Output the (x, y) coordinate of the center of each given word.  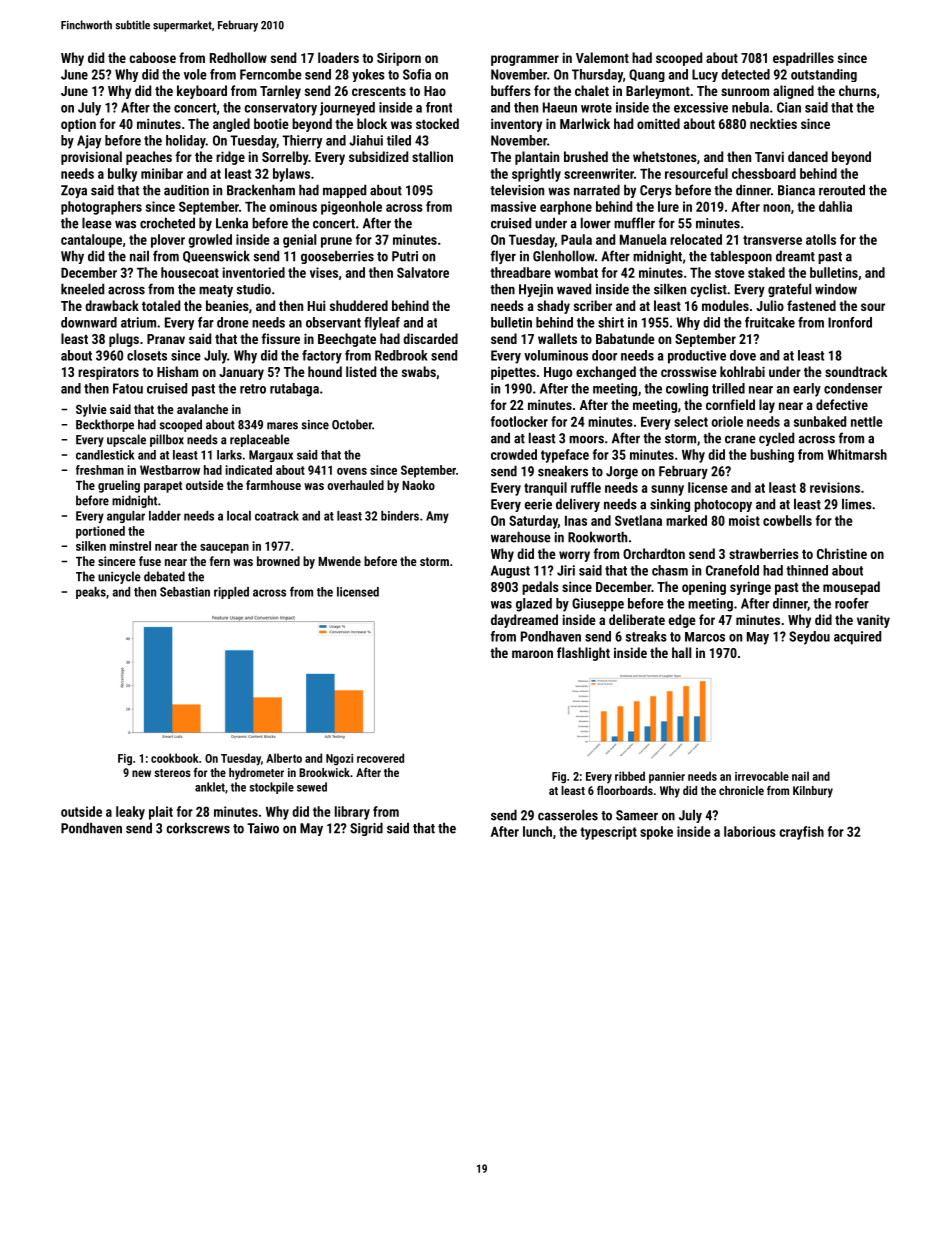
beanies (227, 305)
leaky (130, 813)
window (836, 289)
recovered (380, 758)
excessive (701, 107)
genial (299, 241)
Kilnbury (813, 792)
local (239, 516)
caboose (152, 57)
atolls (821, 239)
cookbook (175, 758)
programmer (525, 60)
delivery (578, 505)
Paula (576, 239)
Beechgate (347, 340)
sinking (670, 505)
